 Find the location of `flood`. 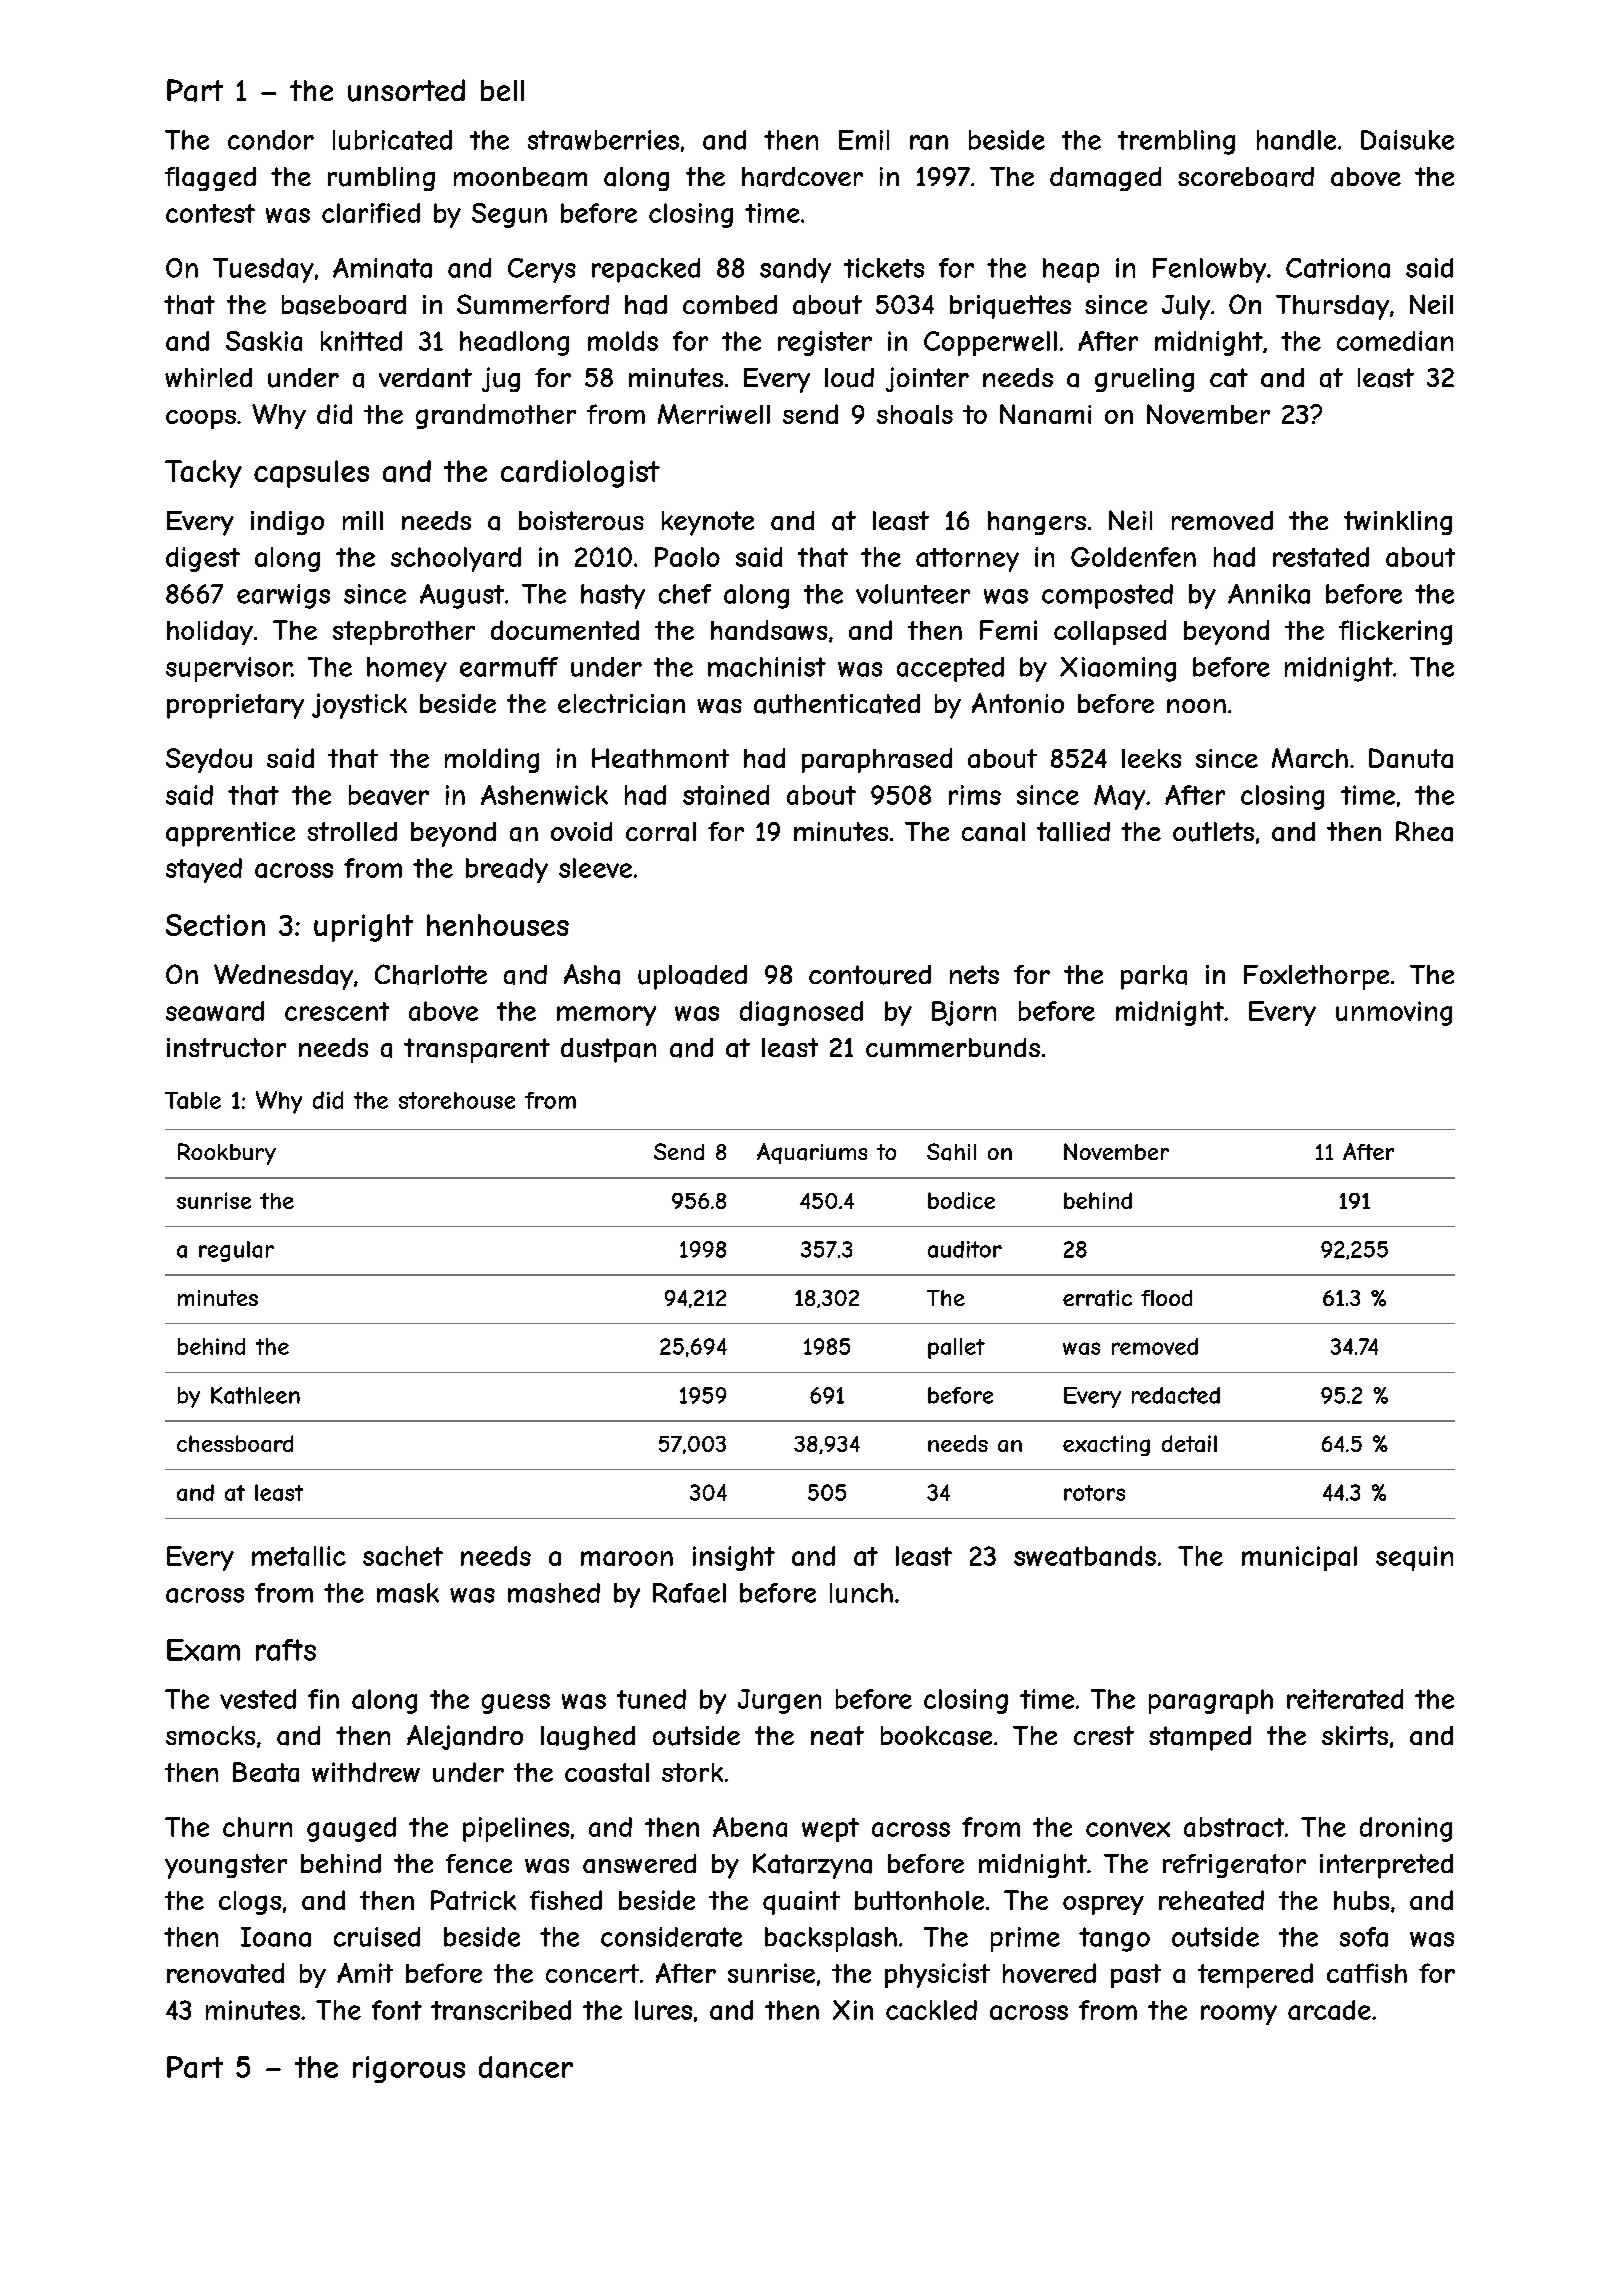

flood is located at coordinates (1166, 1298).
